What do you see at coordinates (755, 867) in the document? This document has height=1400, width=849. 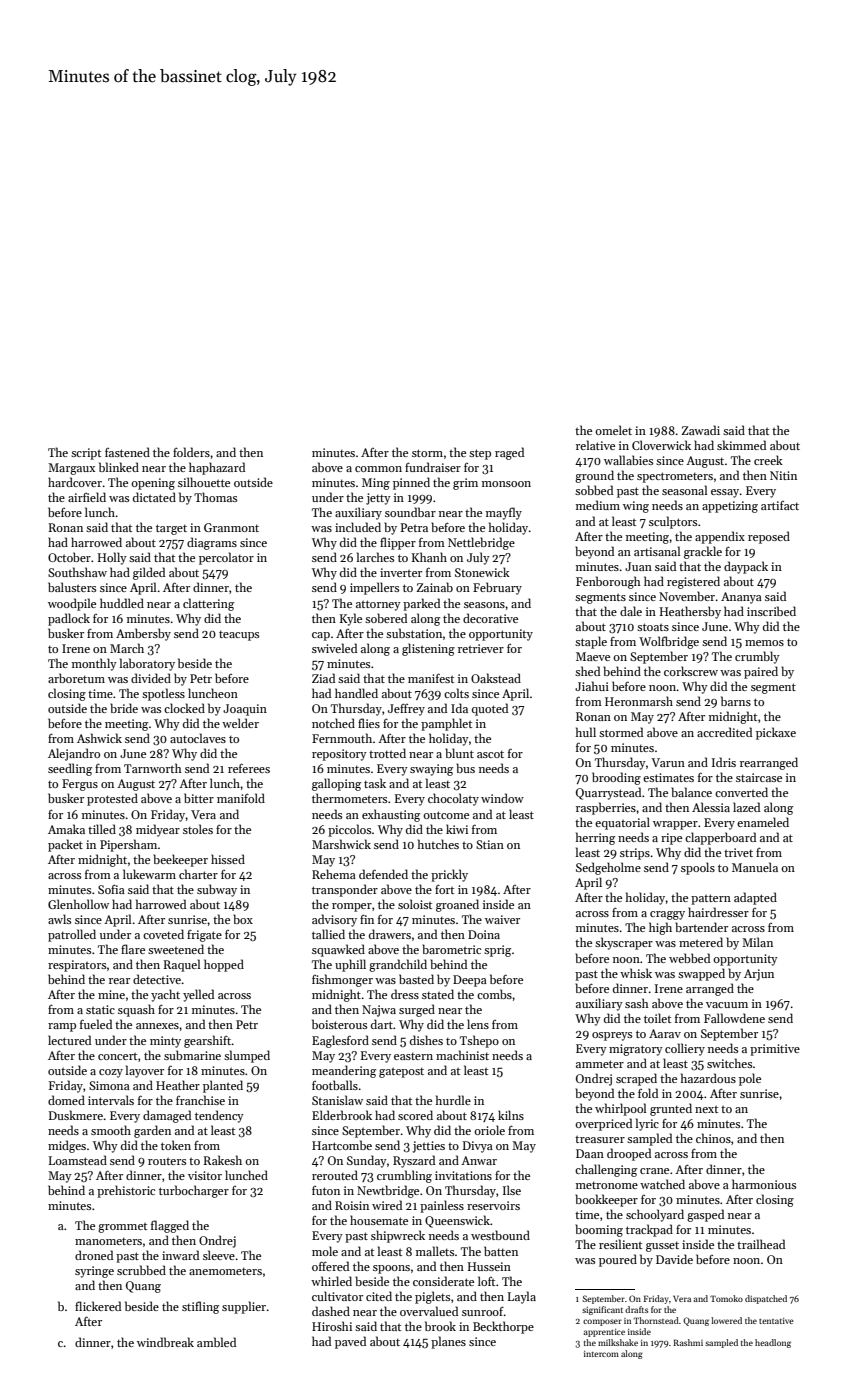 I see `Manuela` at bounding box center [755, 867].
